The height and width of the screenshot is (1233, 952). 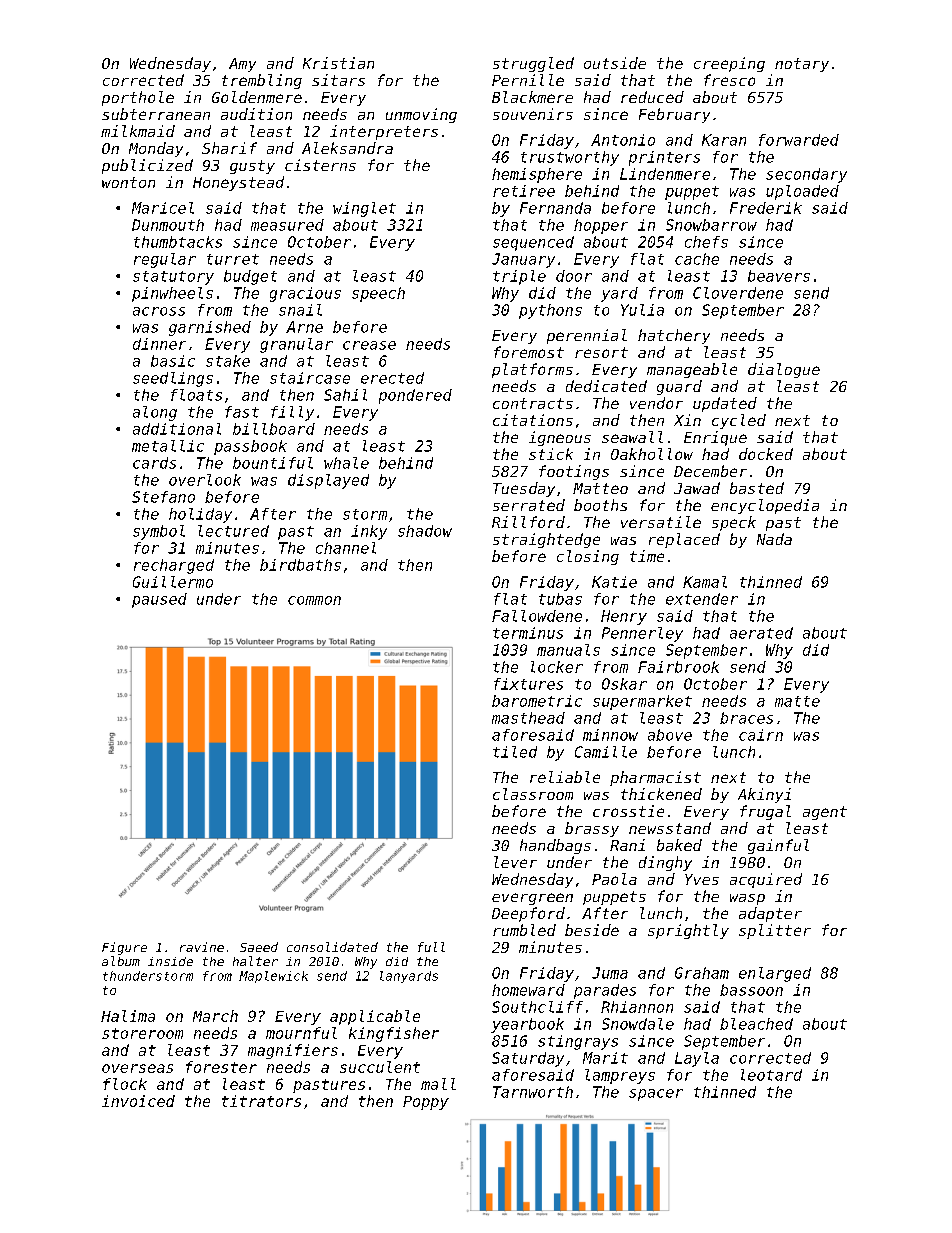 I want to click on tiled, so click(x=515, y=752).
